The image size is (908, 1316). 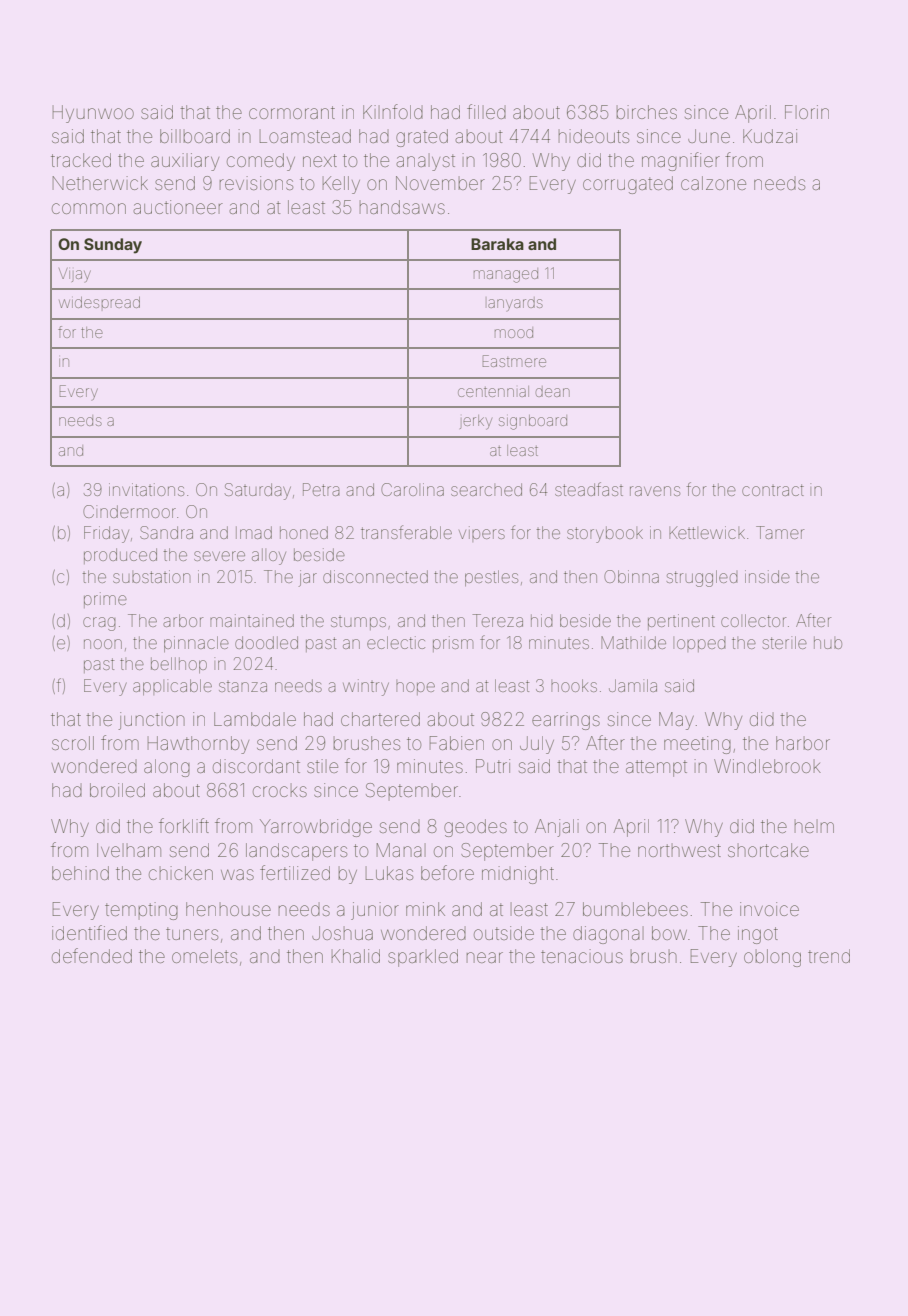 I want to click on Saturday, so click(x=258, y=491).
